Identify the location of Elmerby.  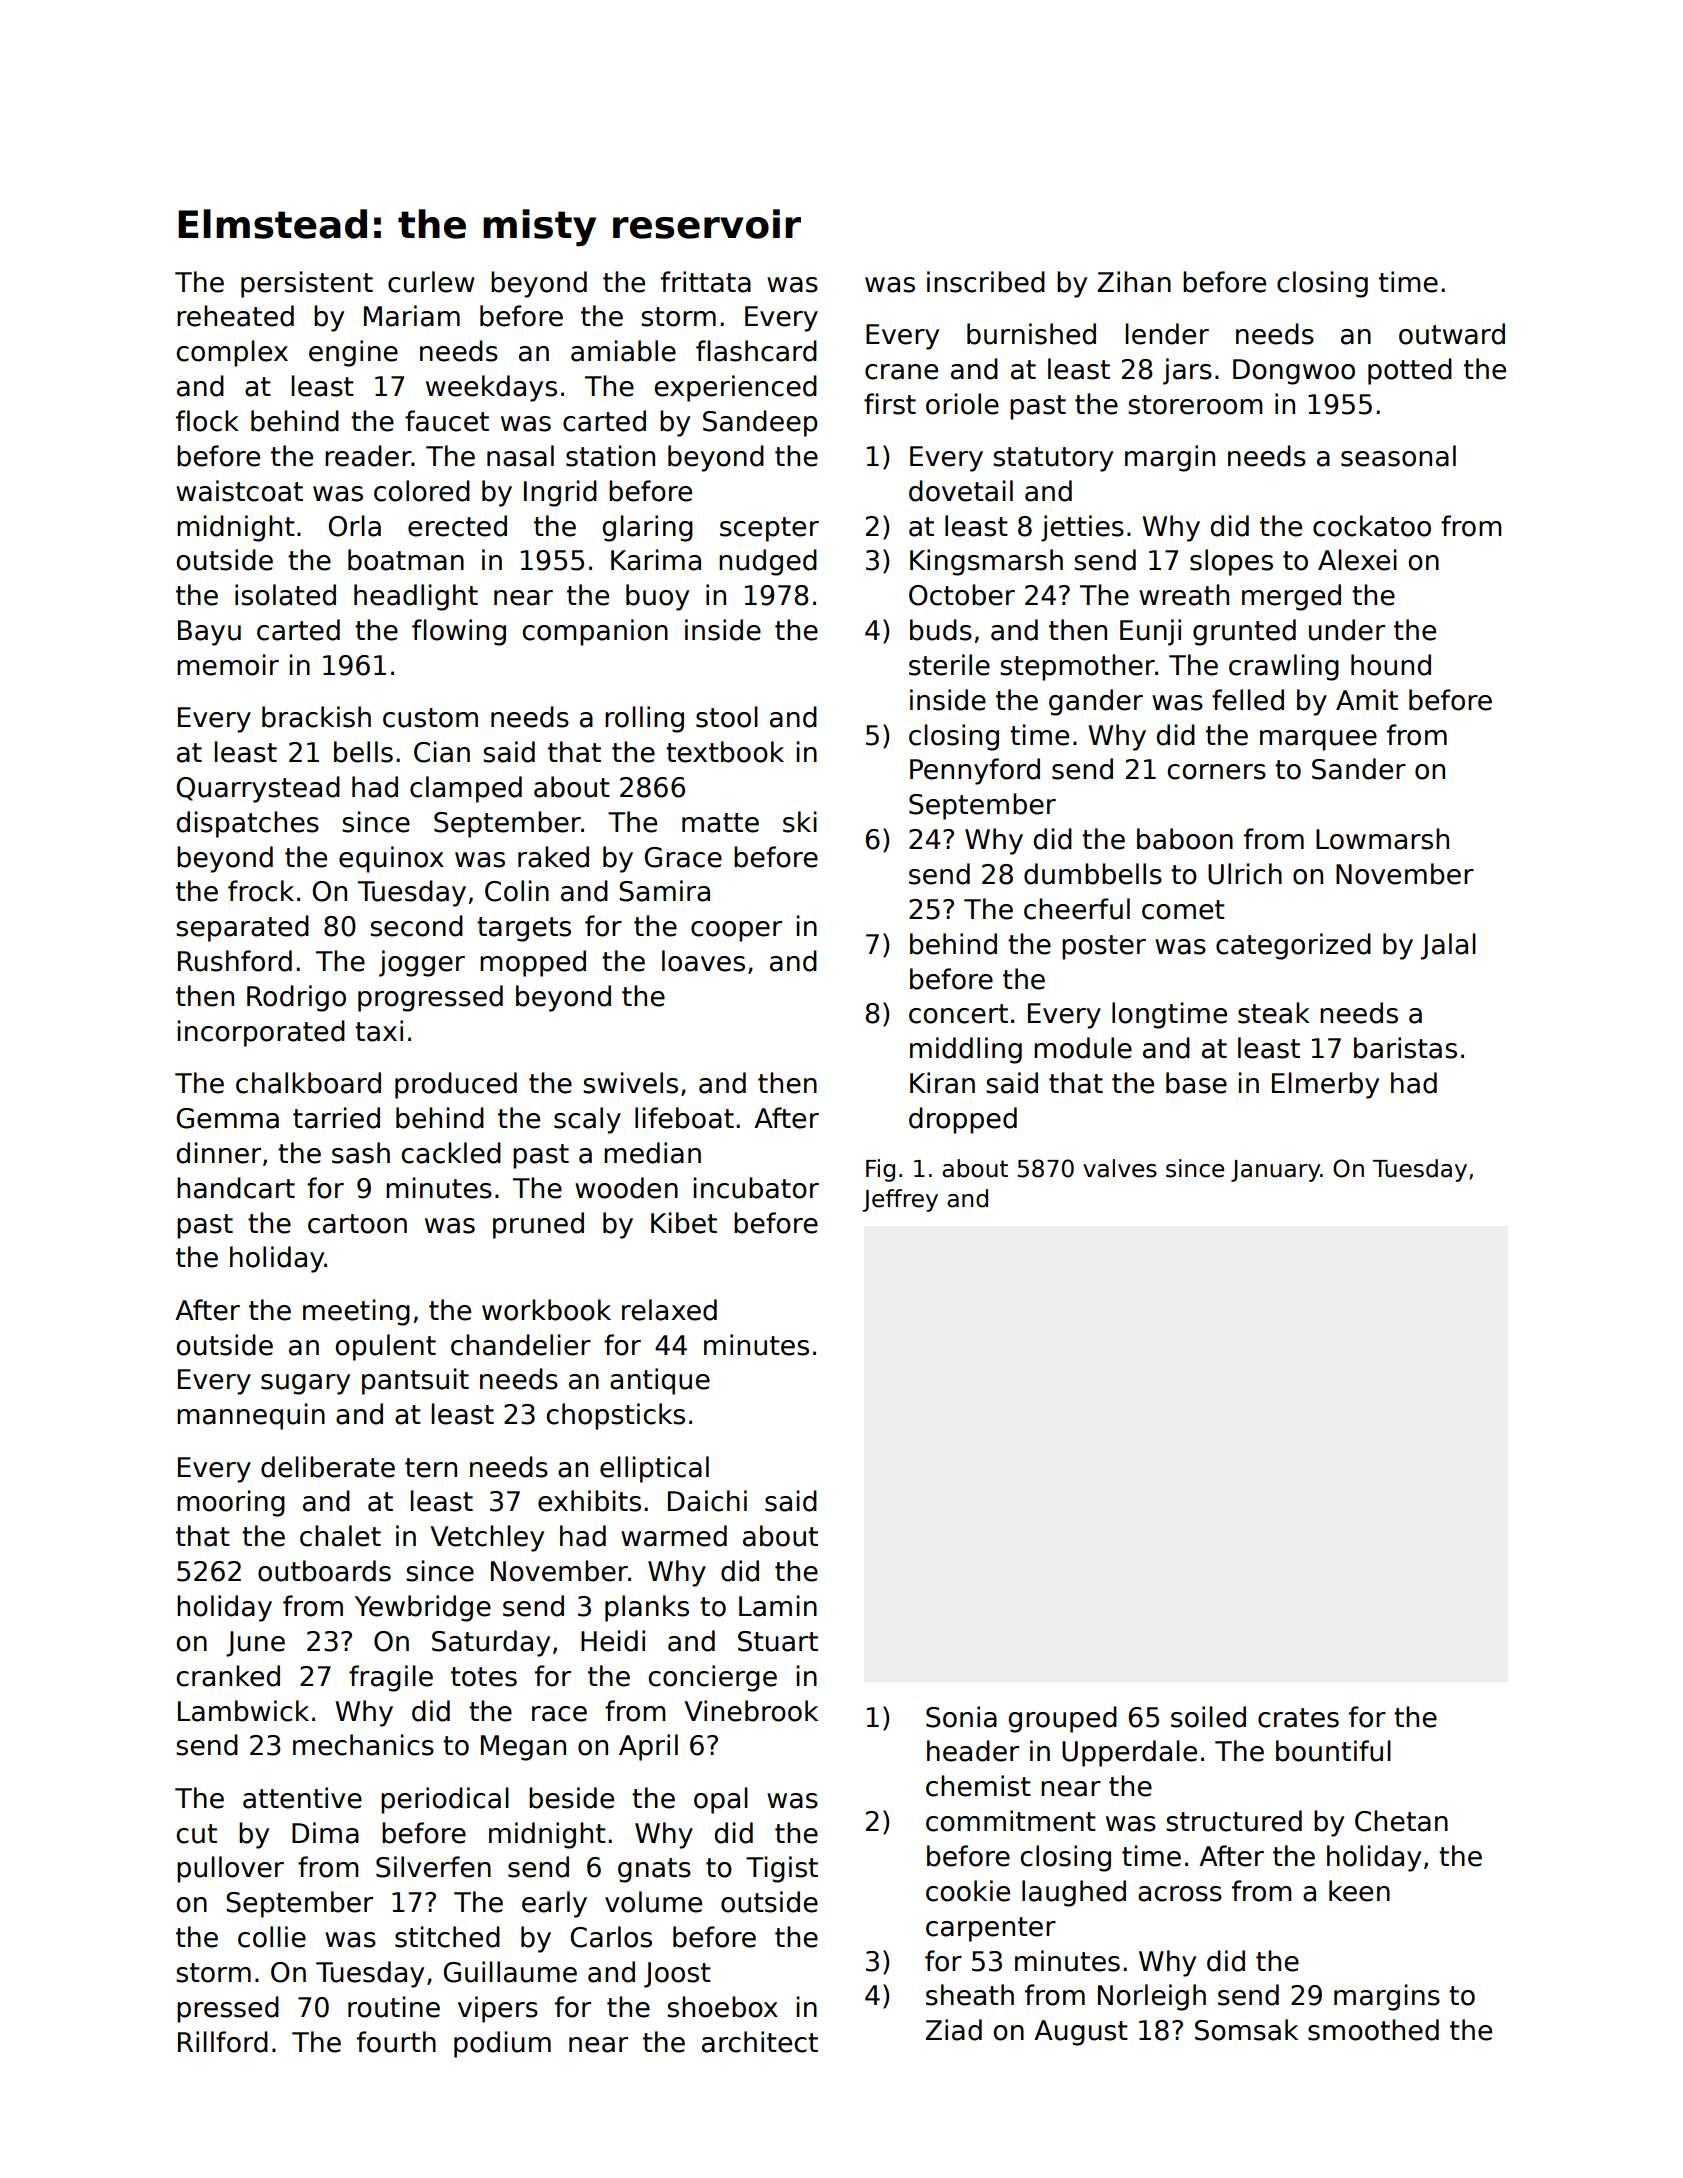
(1325, 1085).
